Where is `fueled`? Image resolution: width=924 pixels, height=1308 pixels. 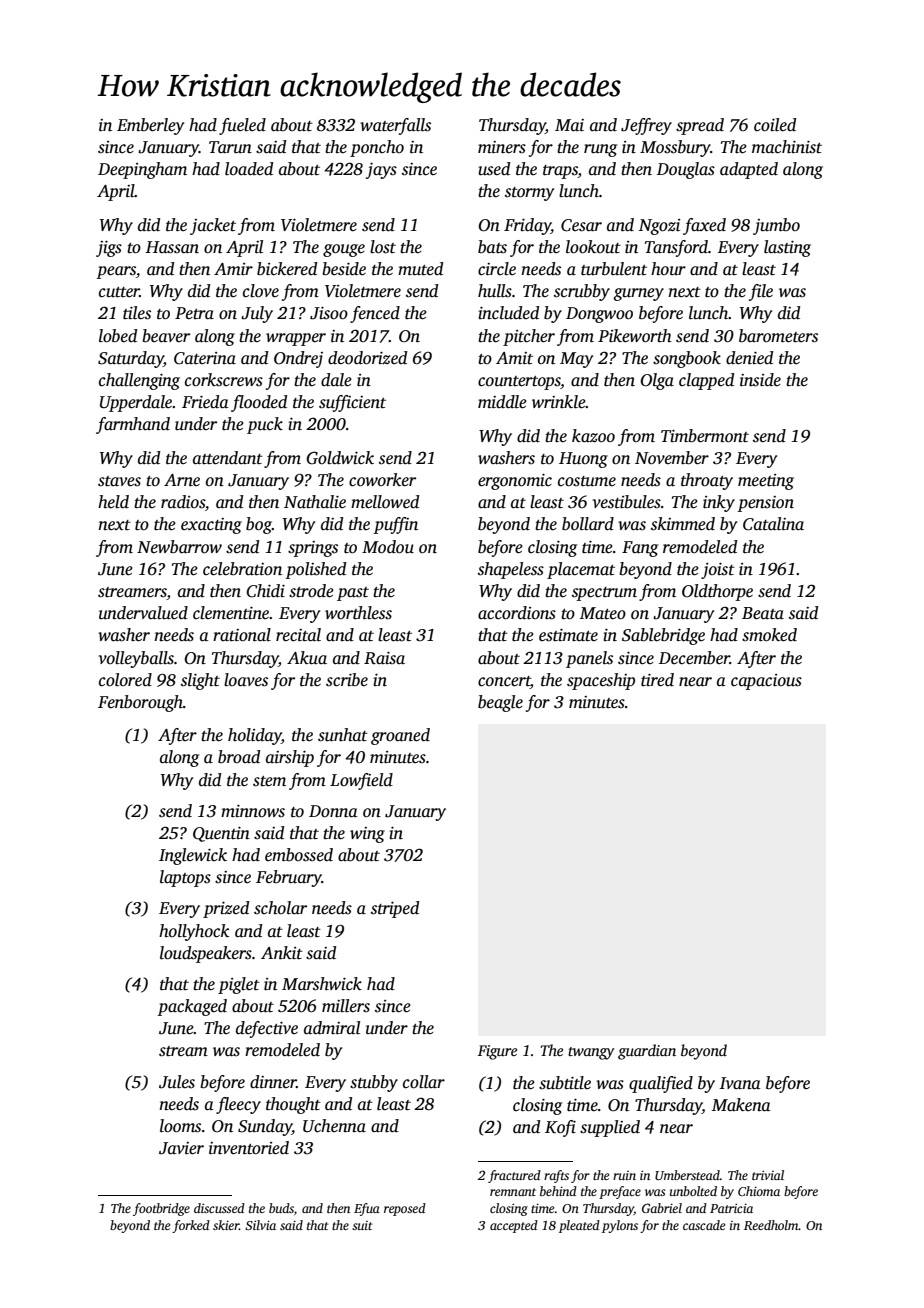
fueled is located at coordinates (242, 126).
